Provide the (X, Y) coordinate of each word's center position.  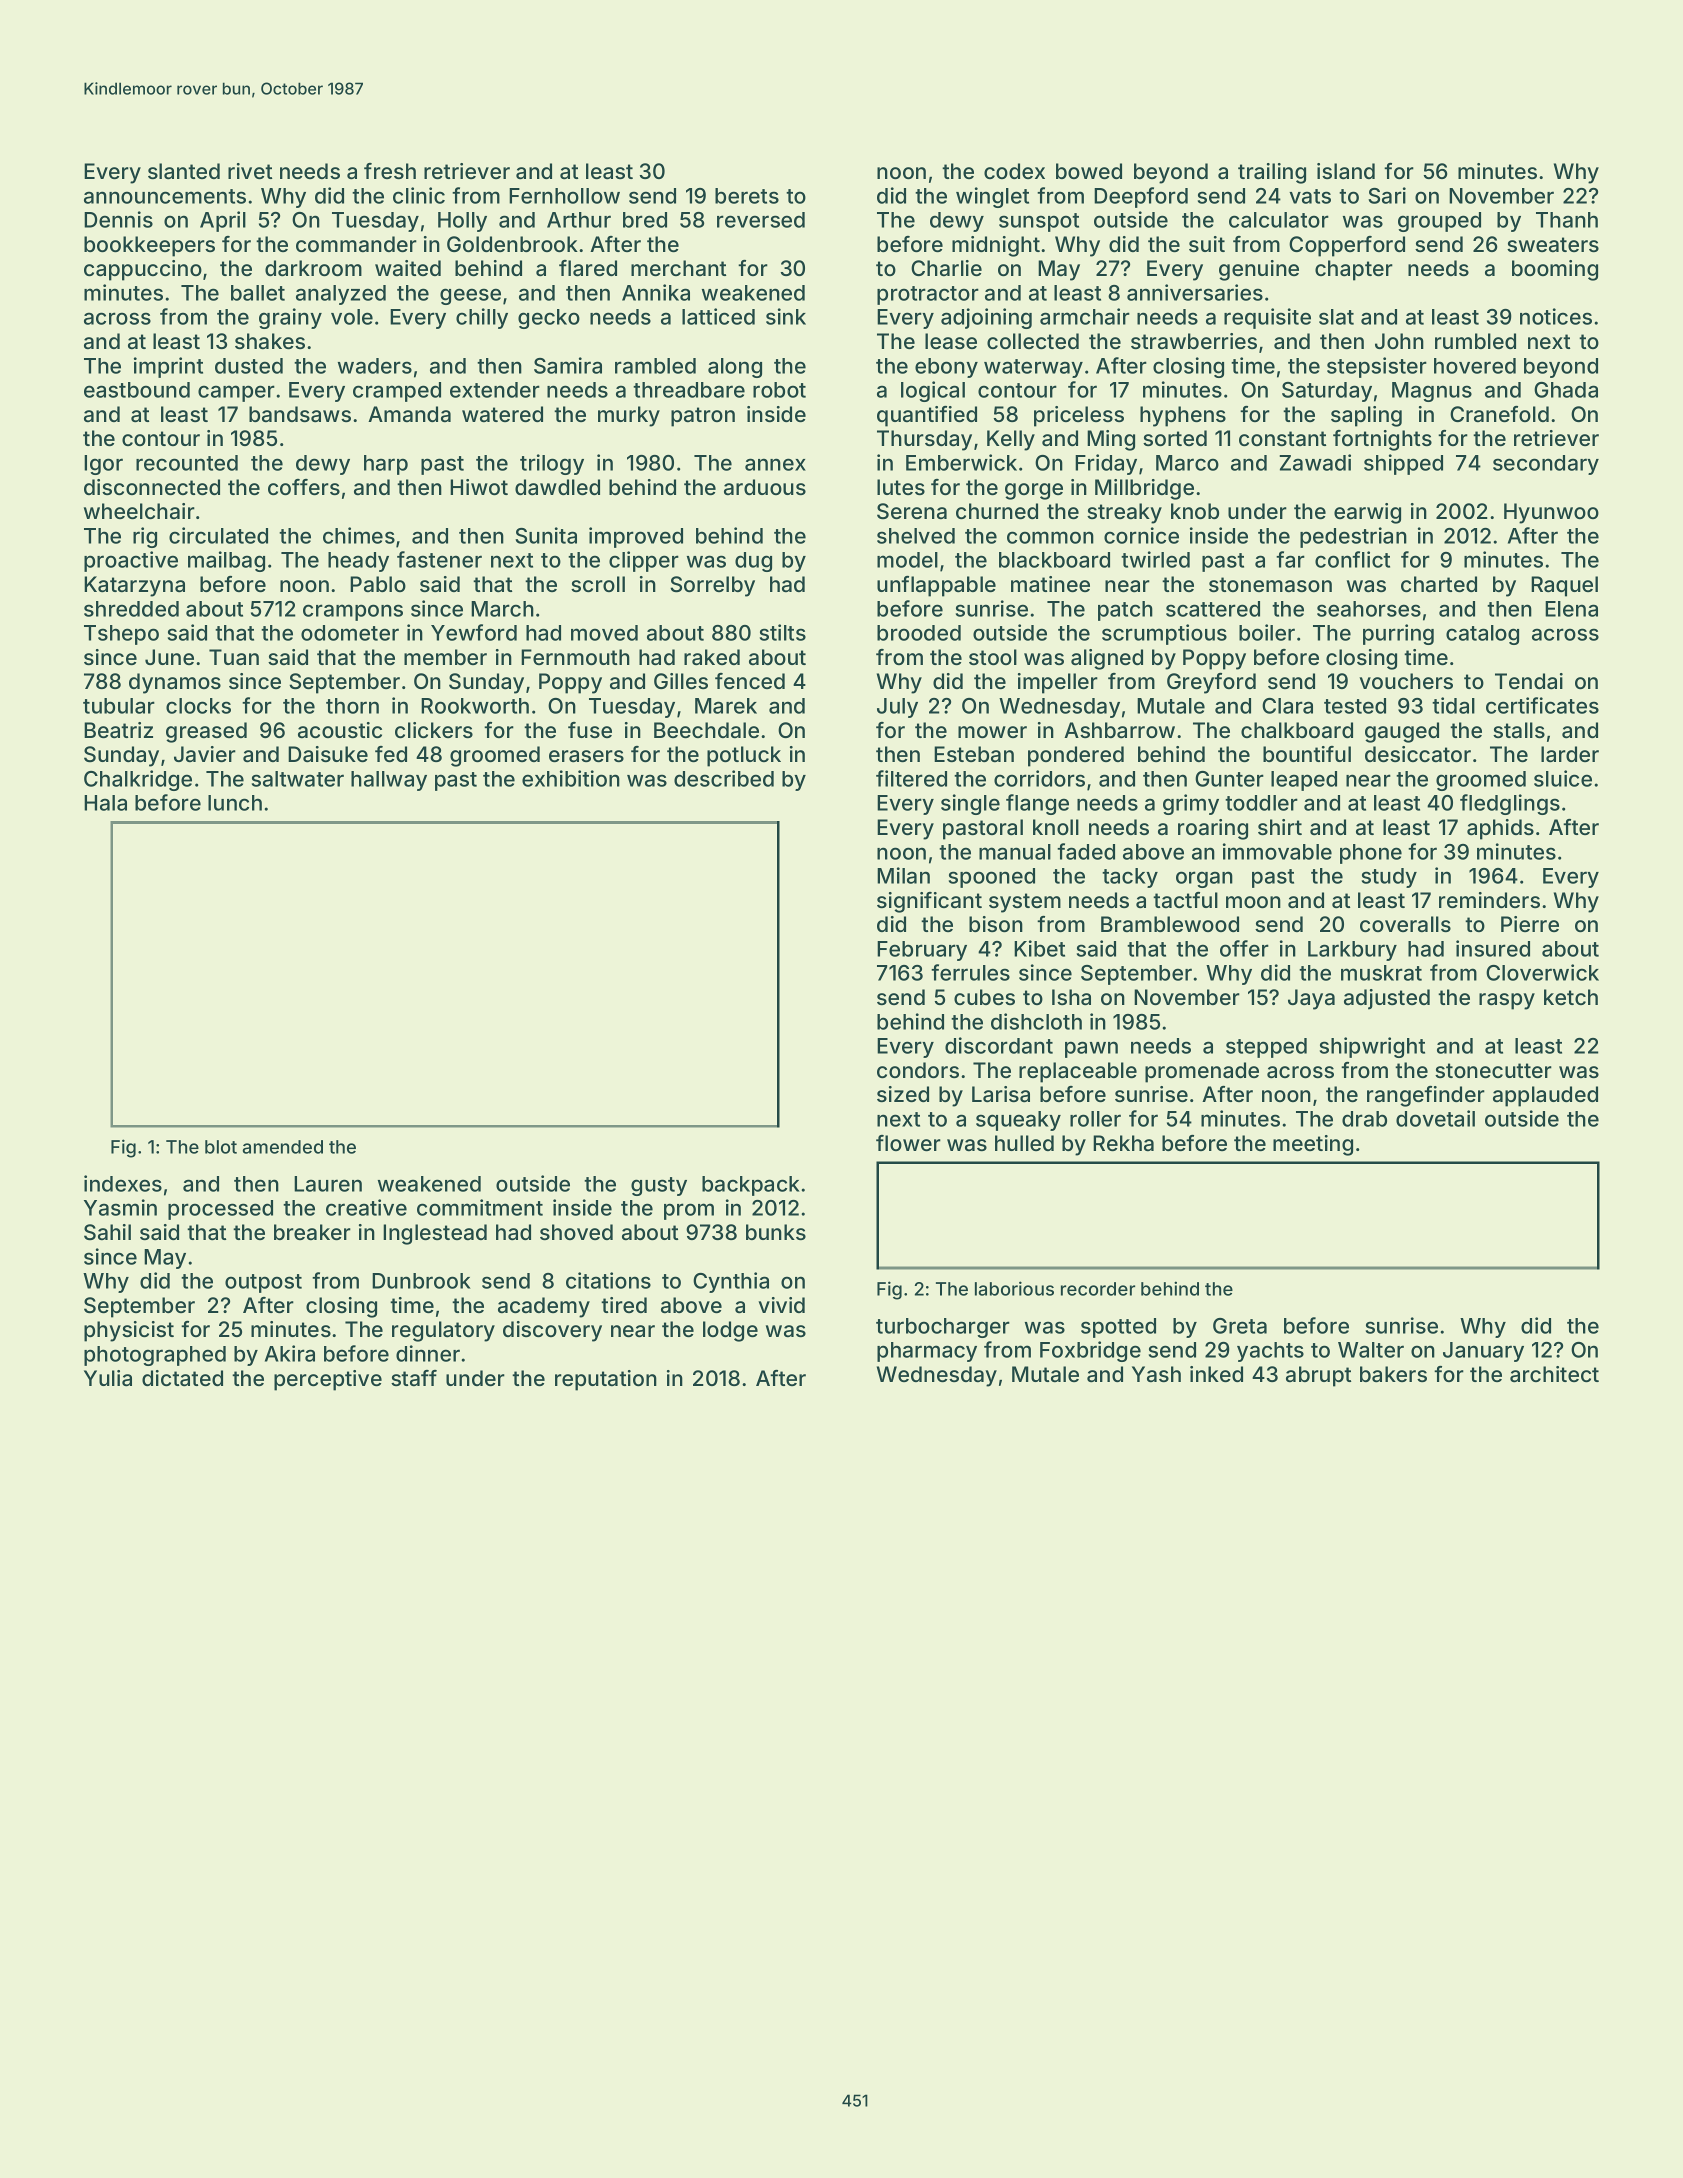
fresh (390, 171)
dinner (428, 1353)
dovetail (1435, 1118)
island (1346, 171)
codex (1014, 171)
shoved (576, 1232)
